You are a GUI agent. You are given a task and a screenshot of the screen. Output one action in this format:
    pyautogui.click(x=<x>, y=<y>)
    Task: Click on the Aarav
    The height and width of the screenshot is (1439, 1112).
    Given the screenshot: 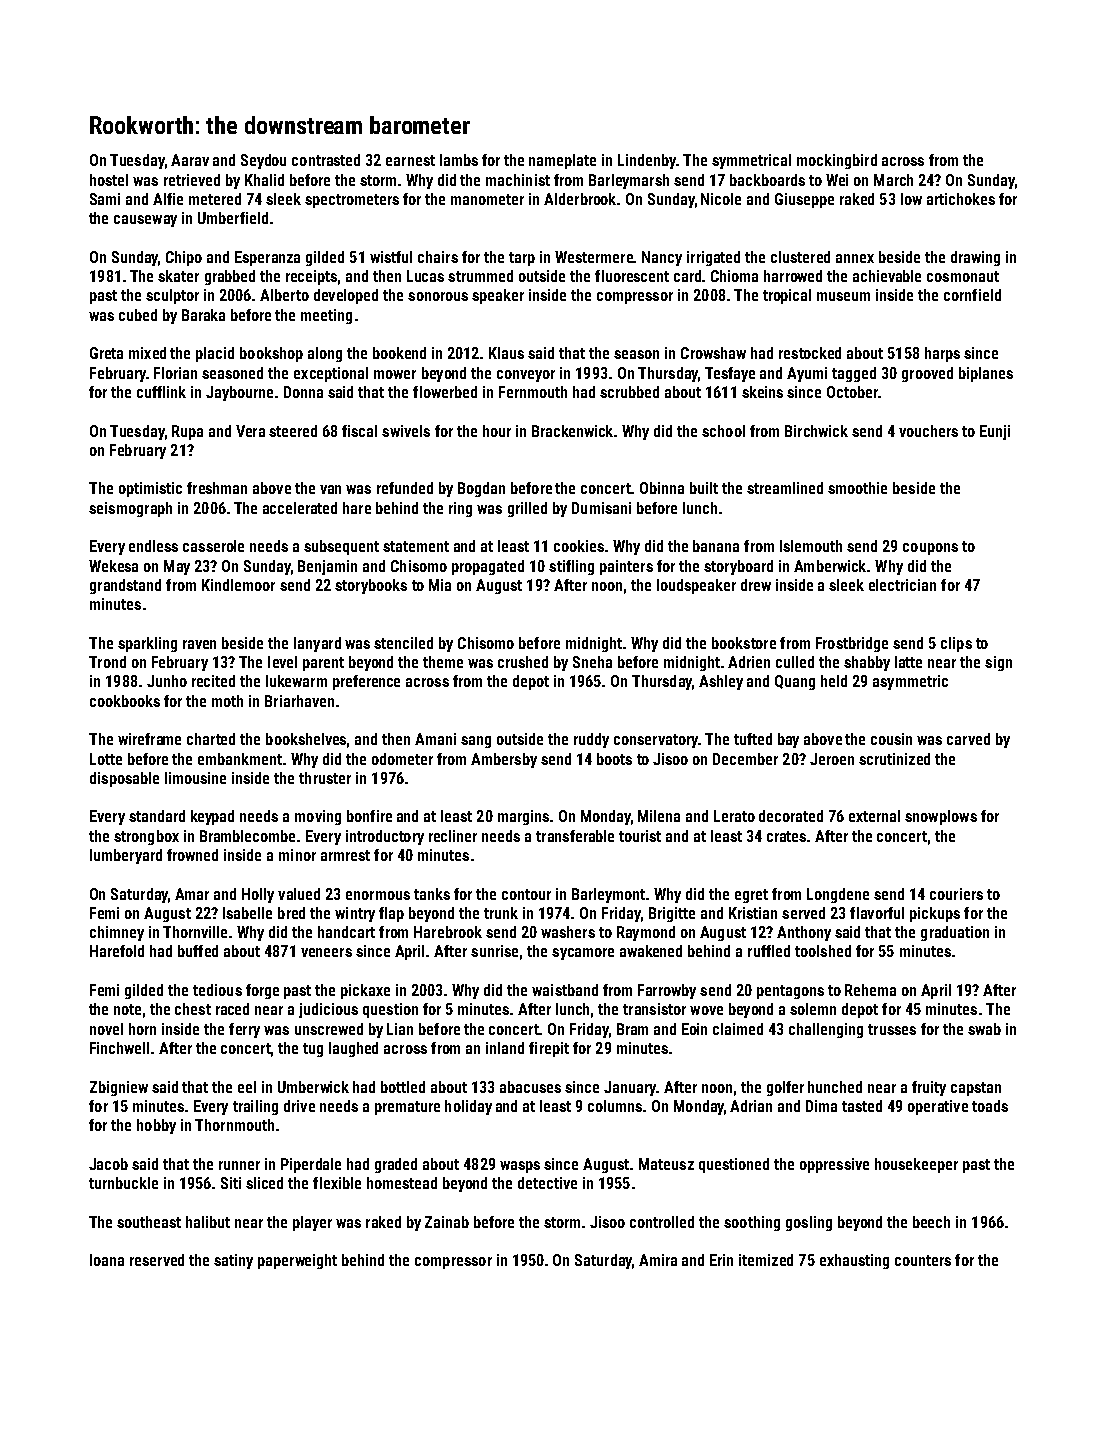 What is the action you would take?
    pyautogui.click(x=190, y=160)
